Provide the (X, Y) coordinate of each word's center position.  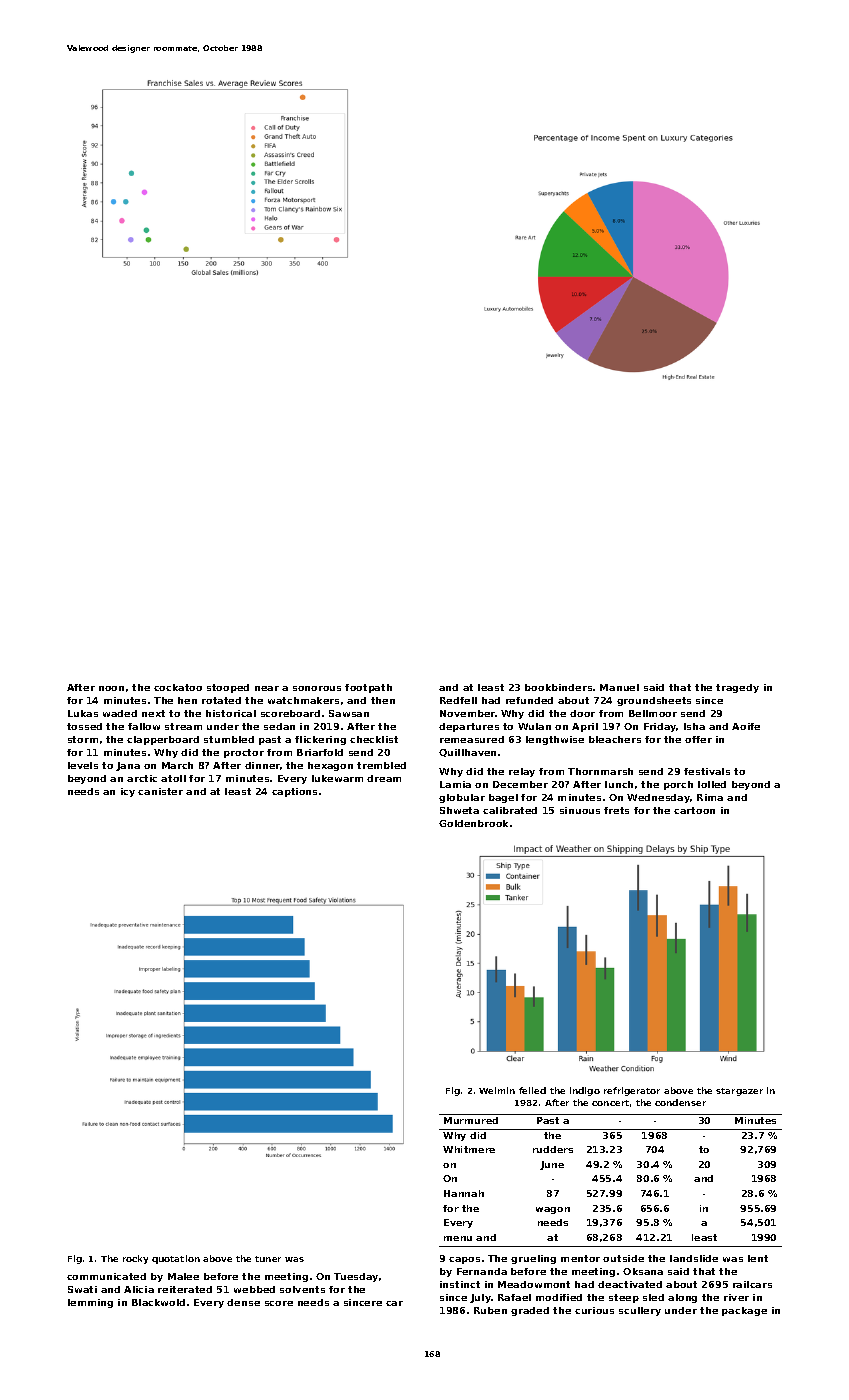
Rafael (514, 1297)
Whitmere (469, 1149)
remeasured (472, 739)
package (744, 1311)
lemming (90, 1303)
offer (698, 739)
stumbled (229, 739)
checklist (374, 739)
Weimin (497, 1090)
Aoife (746, 726)
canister (160, 791)
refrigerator (632, 1091)
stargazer (739, 1092)
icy (128, 792)
